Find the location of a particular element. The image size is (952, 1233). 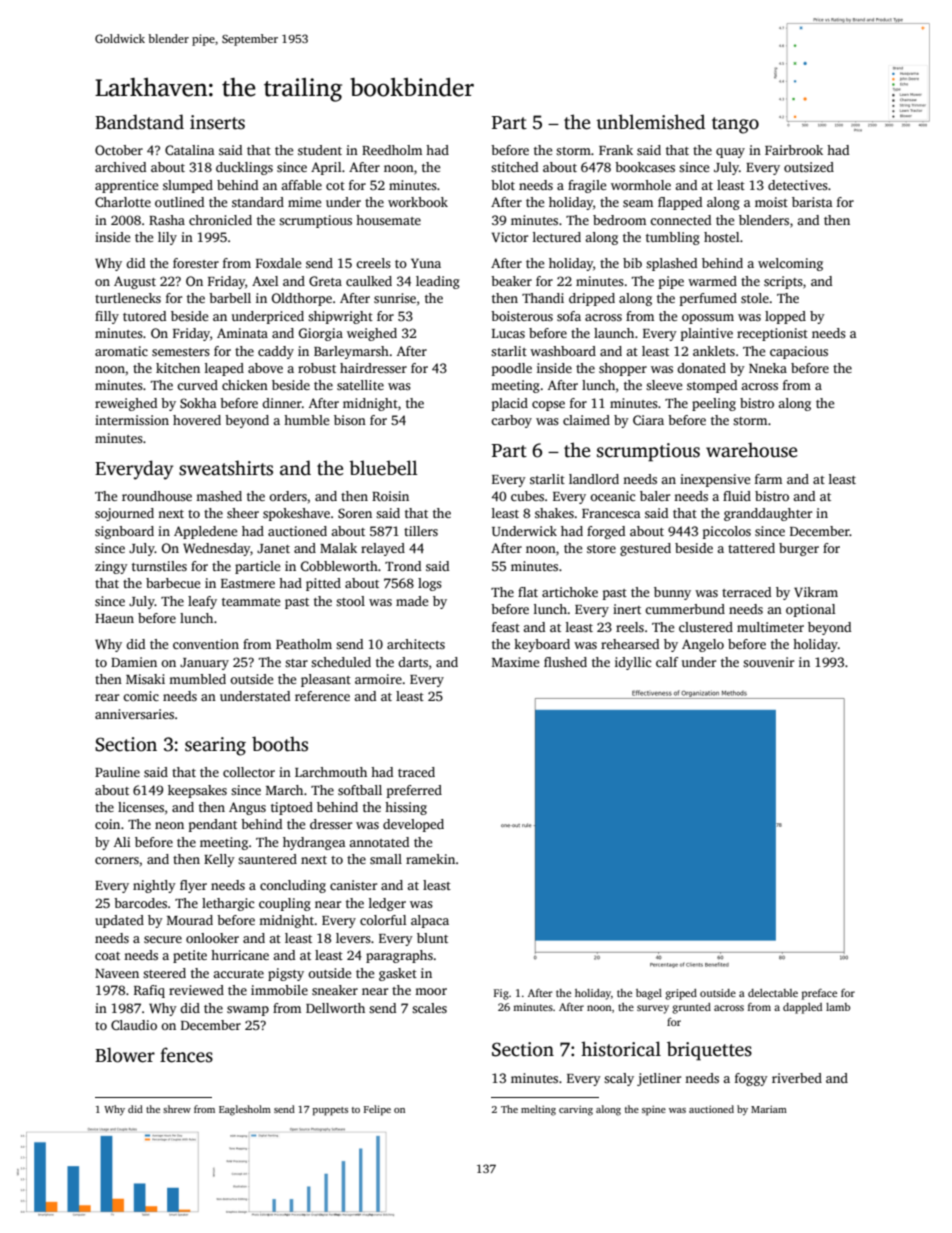

turtlenecks is located at coordinates (128, 298).
